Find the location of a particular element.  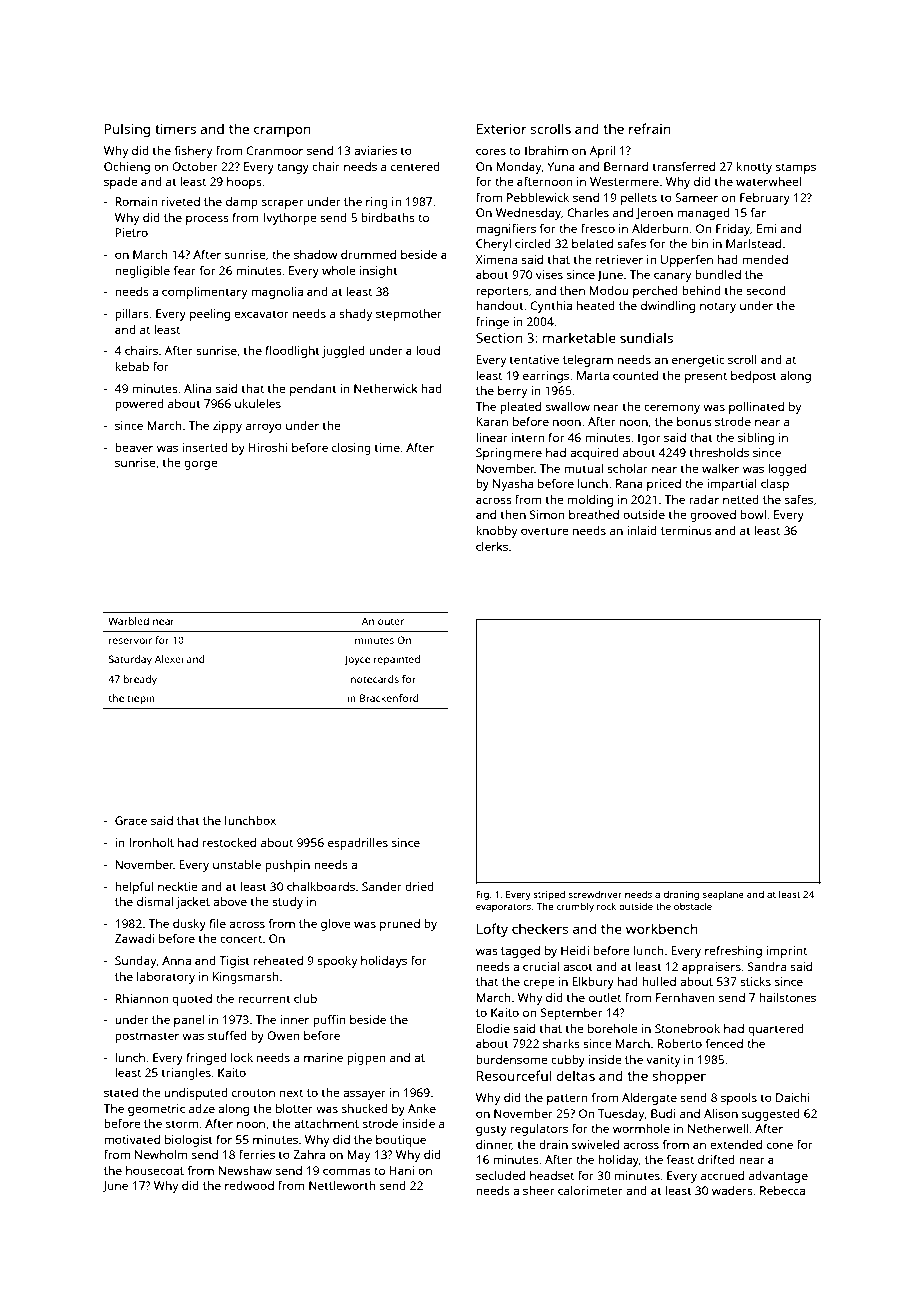

striped is located at coordinates (549, 895).
